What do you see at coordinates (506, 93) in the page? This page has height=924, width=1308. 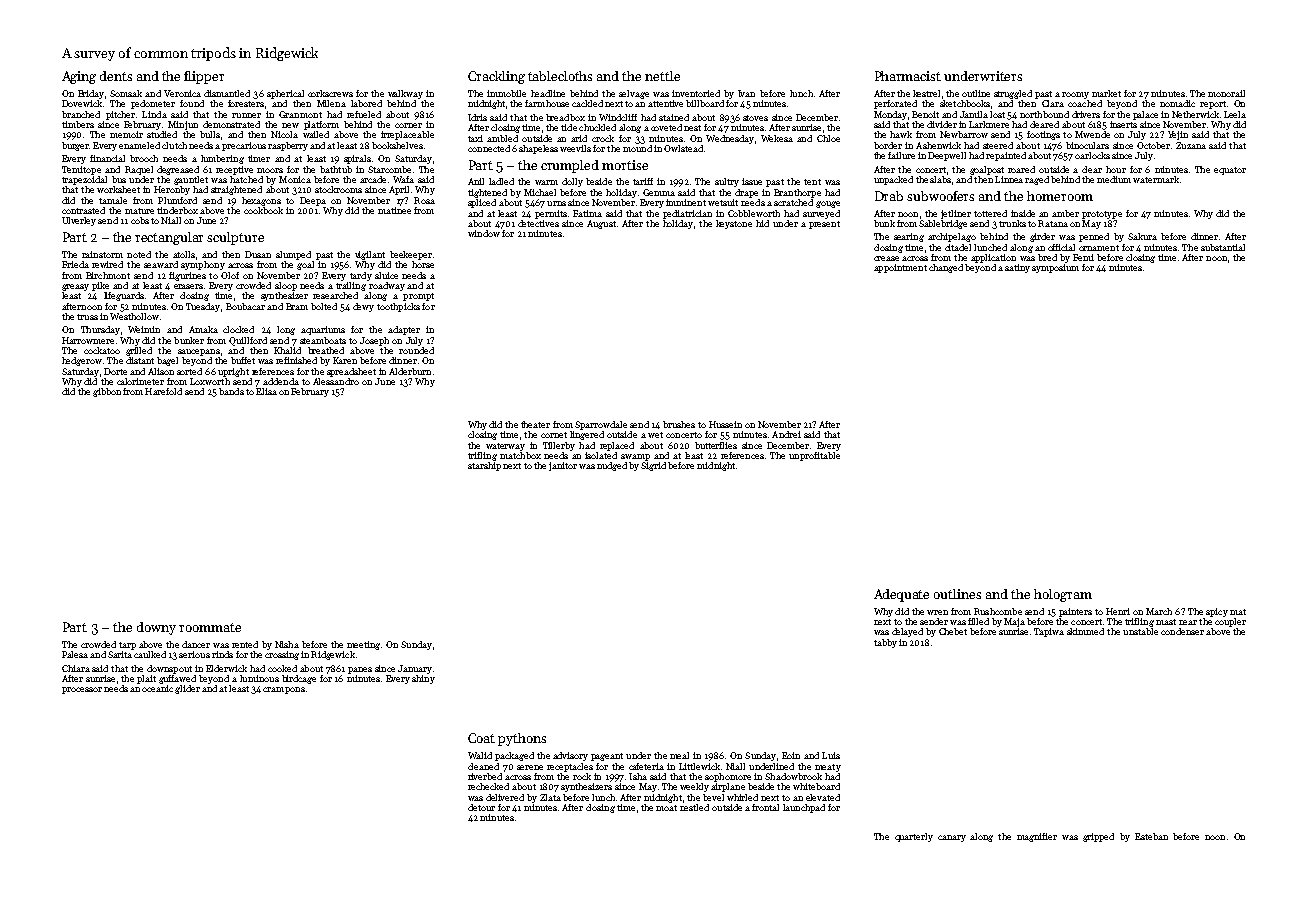 I see `immobile` at bounding box center [506, 93].
